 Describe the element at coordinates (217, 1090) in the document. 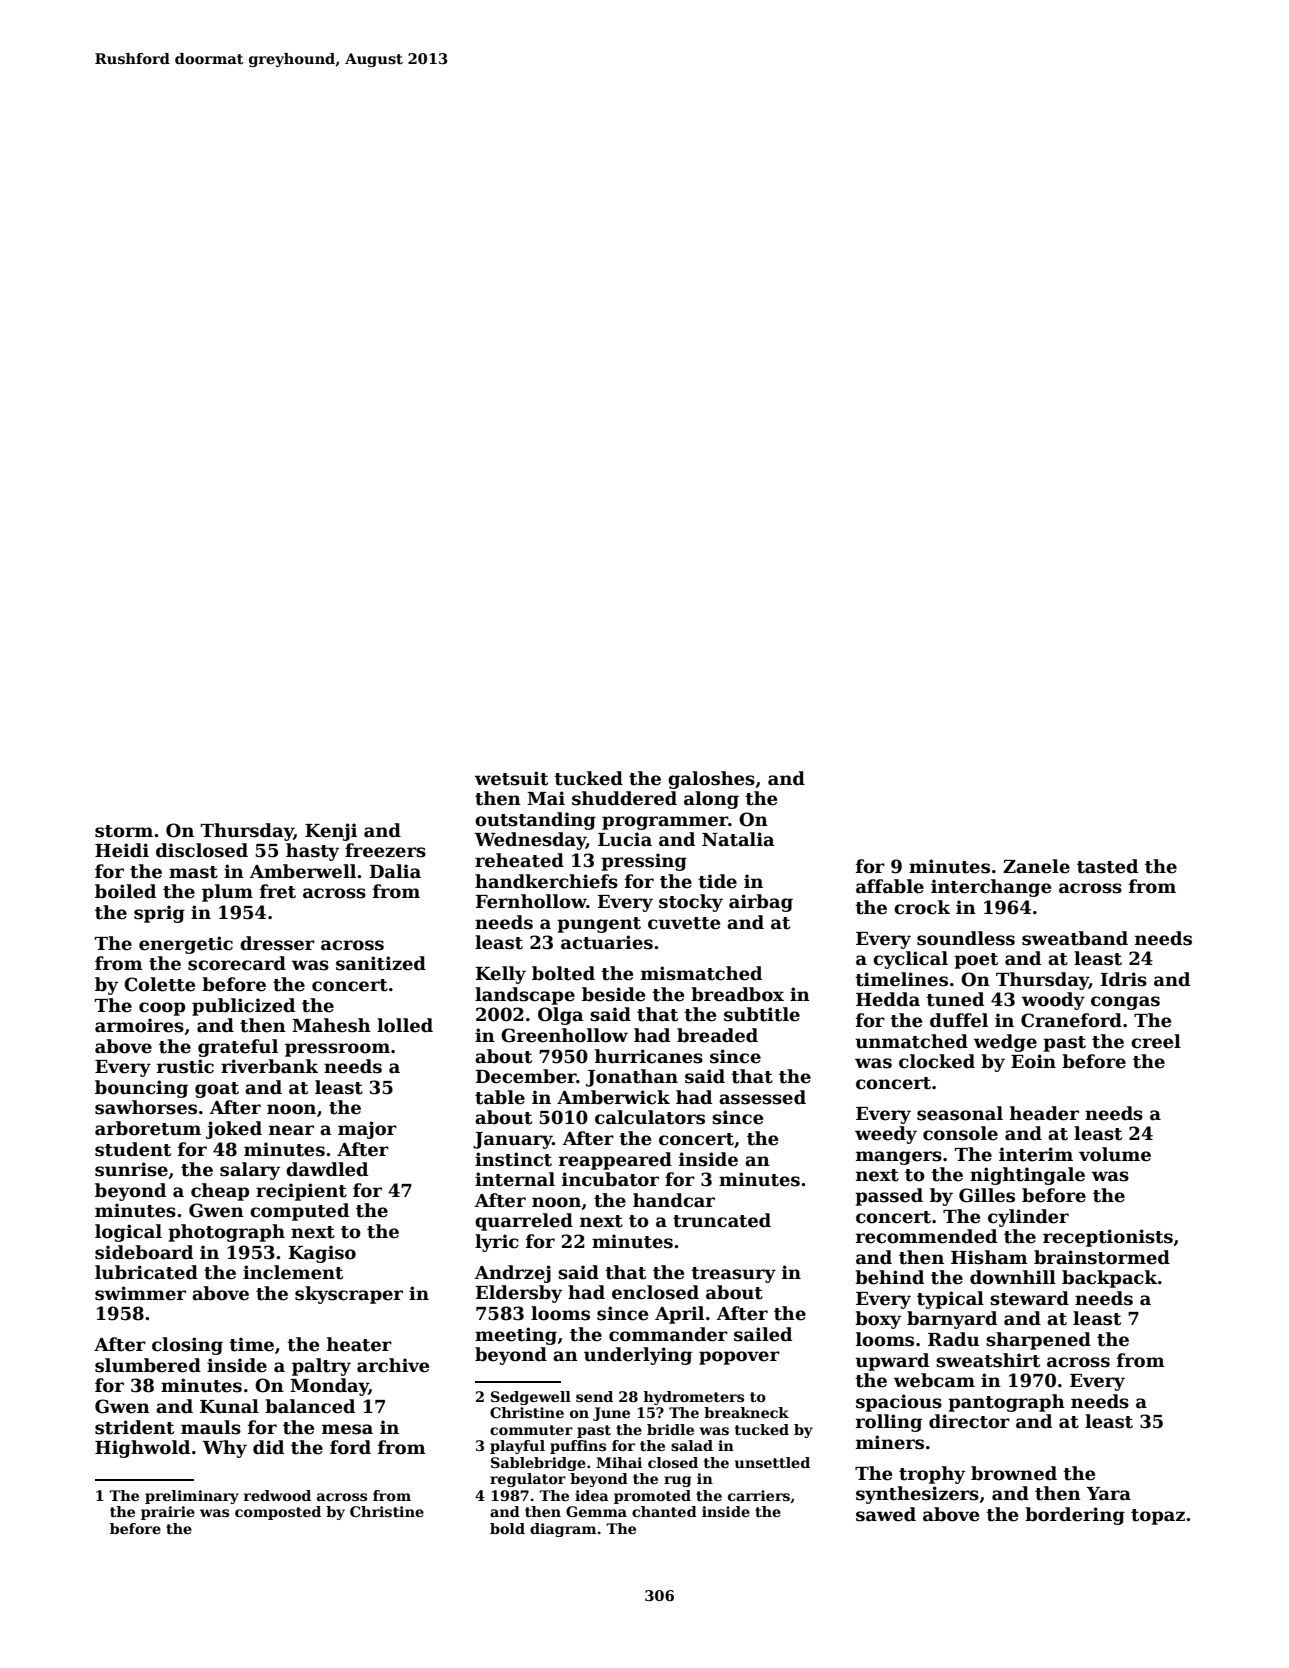

I see `goat` at that location.
